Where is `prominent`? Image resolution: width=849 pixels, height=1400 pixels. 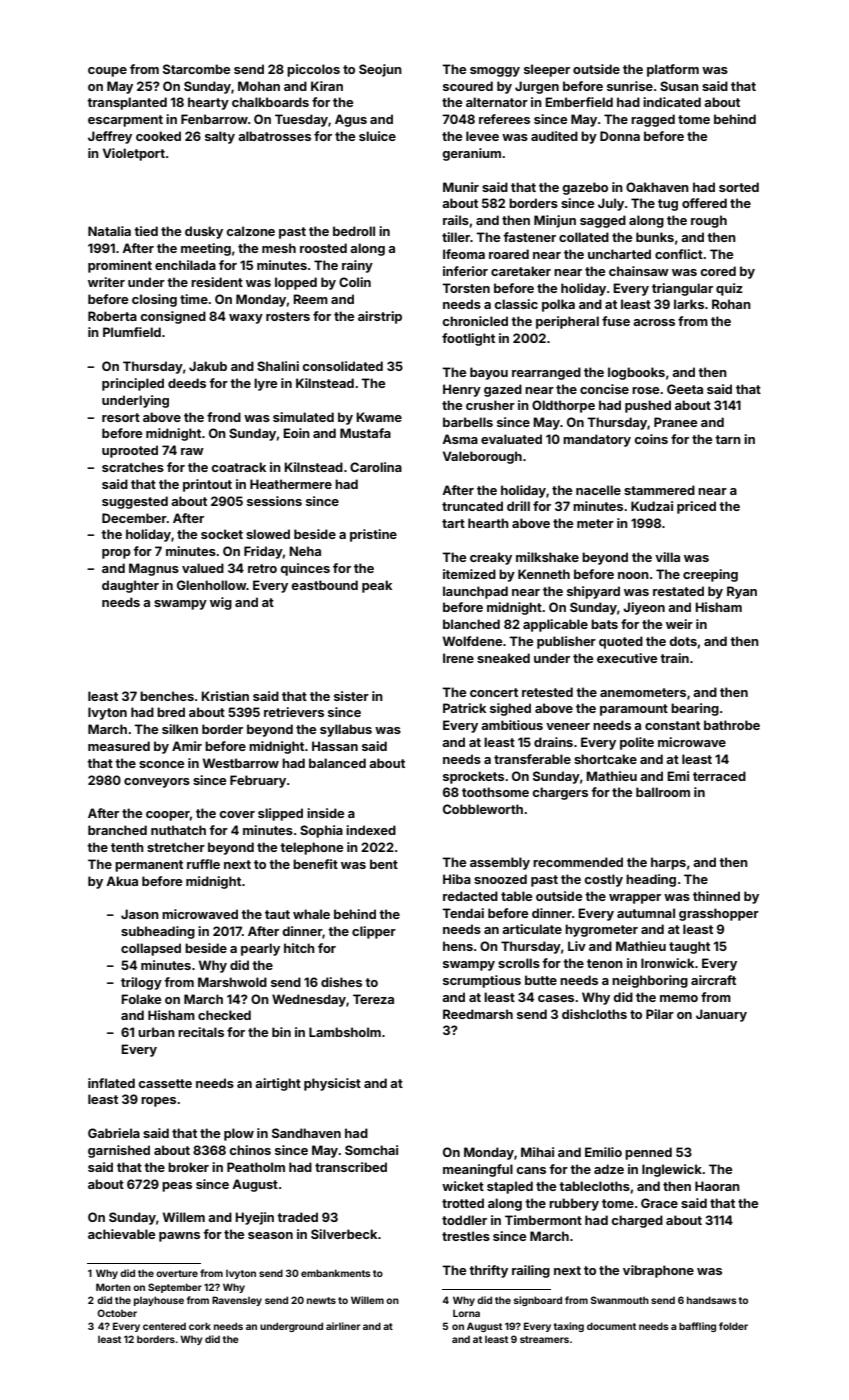 prominent is located at coordinates (120, 266).
